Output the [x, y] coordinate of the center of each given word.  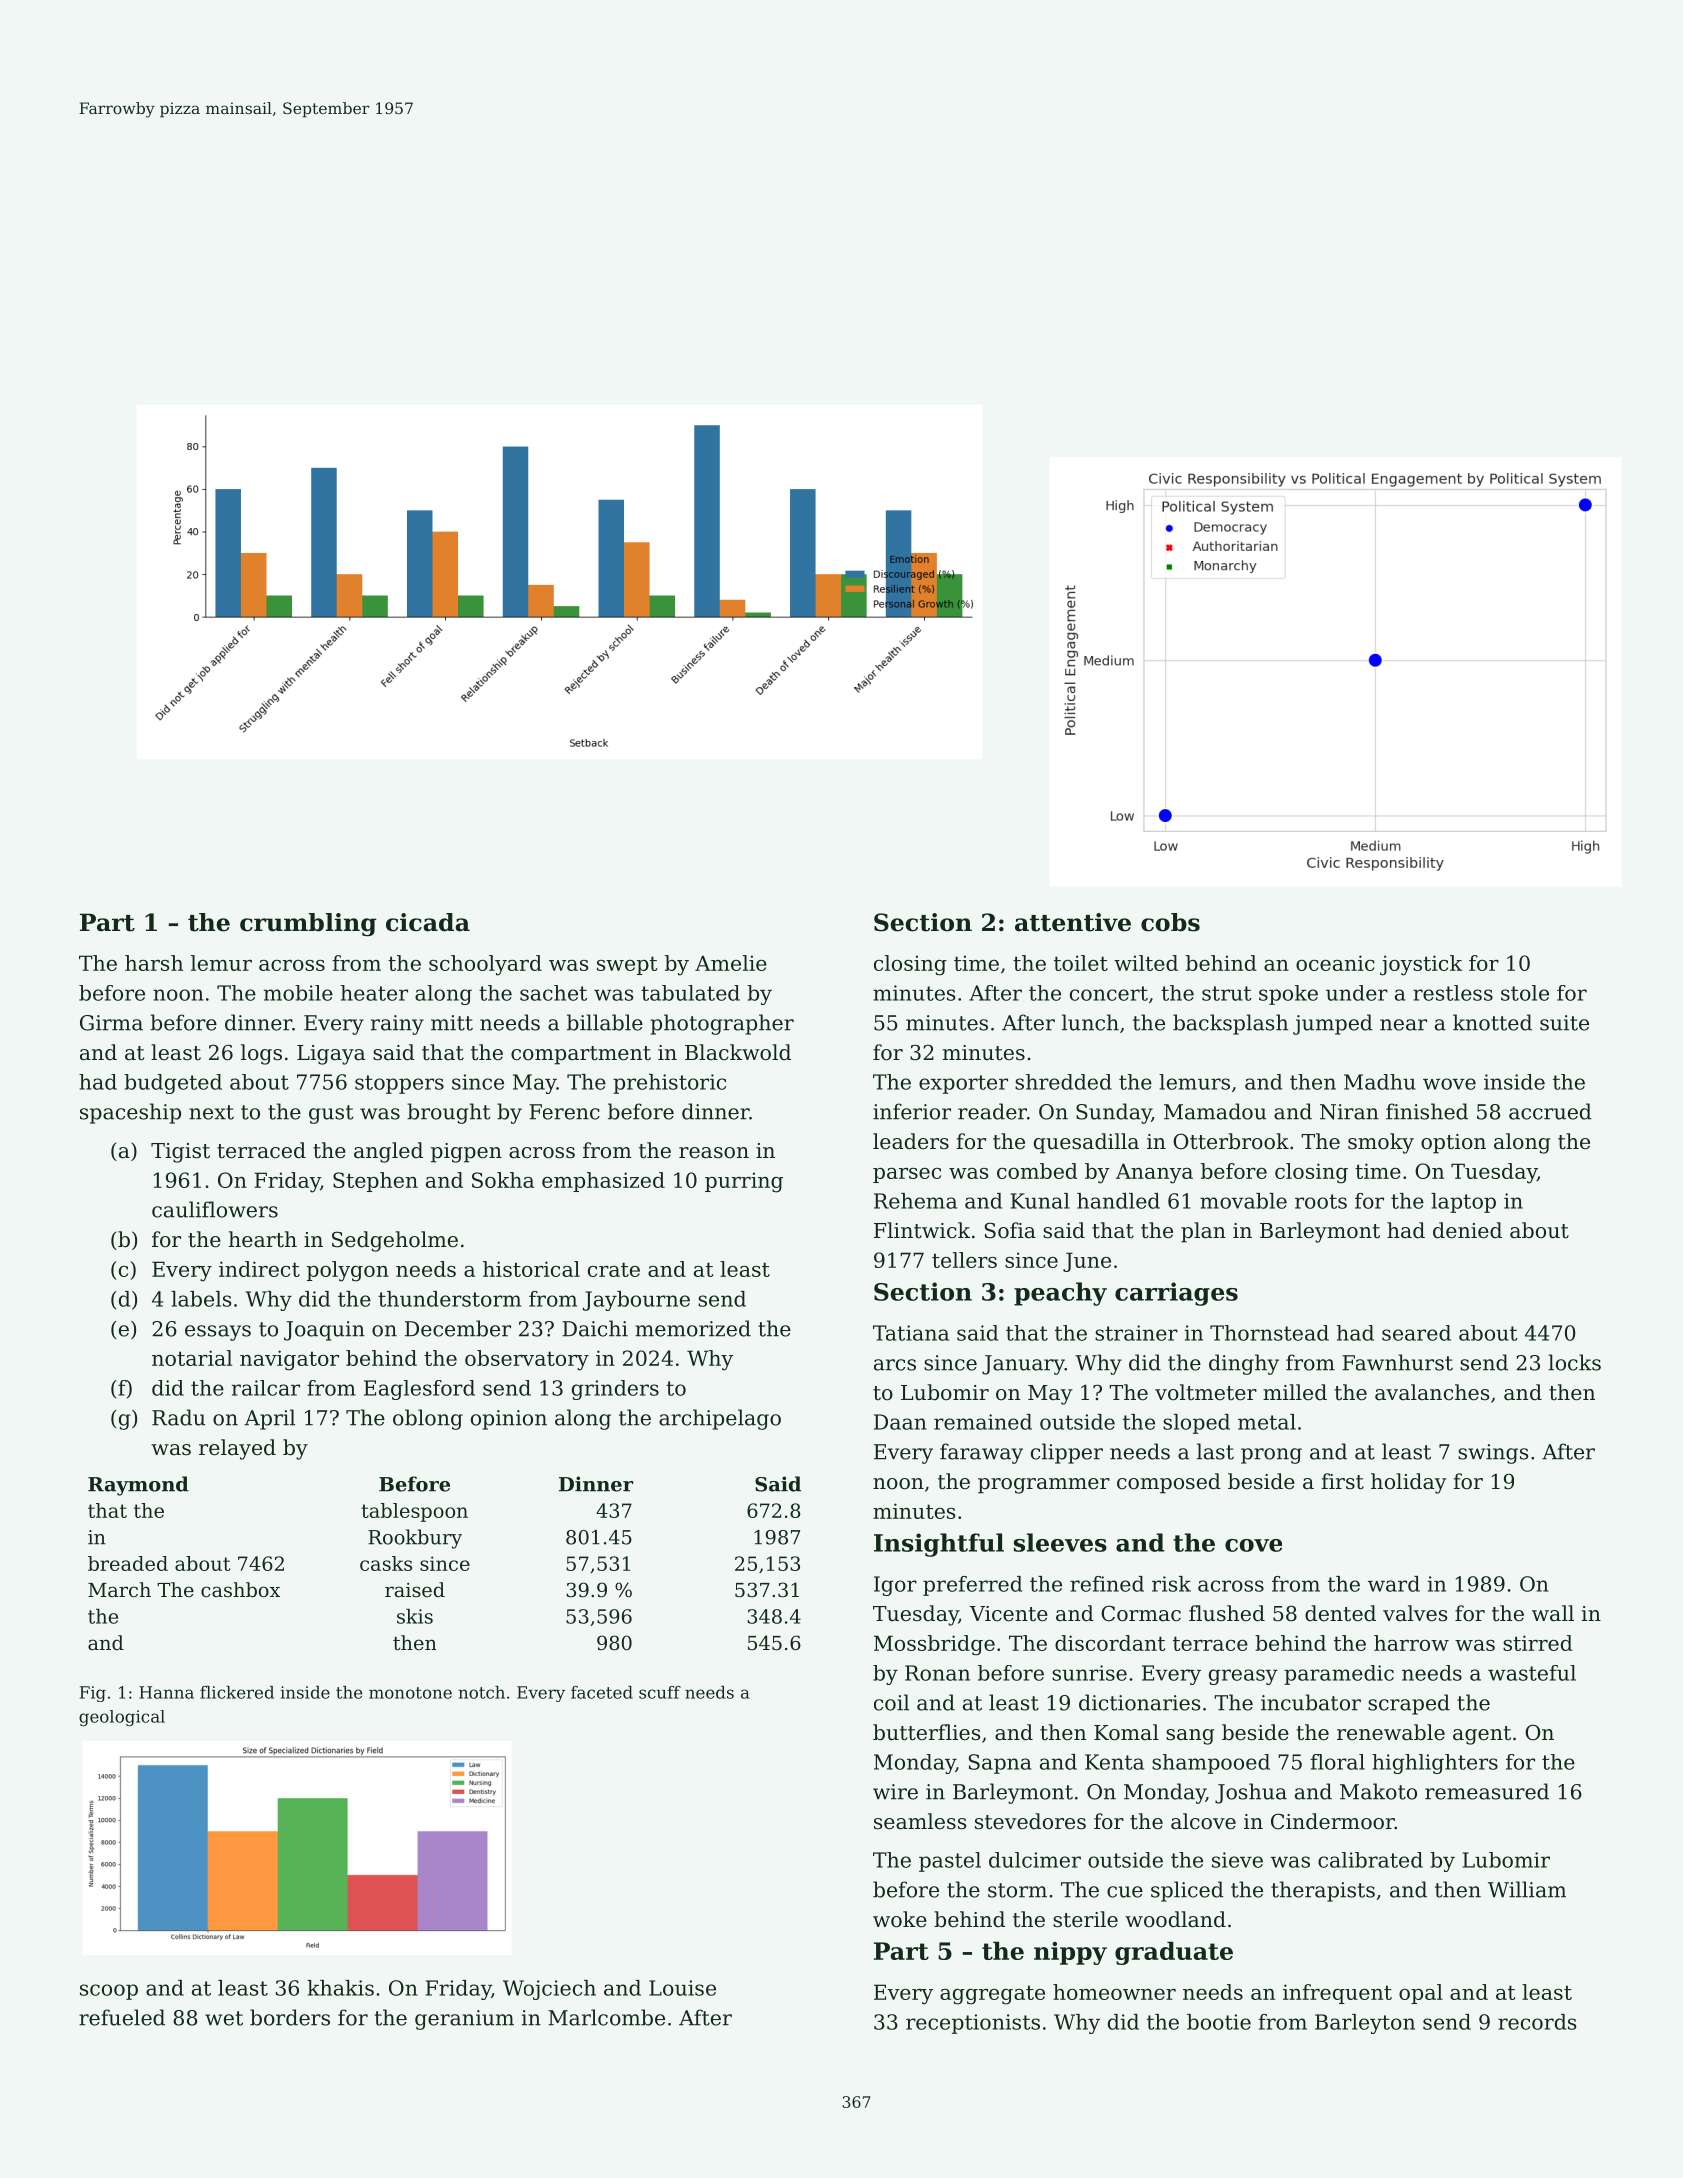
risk [1171, 1584]
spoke [1288, 995]
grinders [615, 1390]
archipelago [720, 1419]
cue [1125, 1892]
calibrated [1370, 1860]
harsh [154, 963]
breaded [128, 1563]
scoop [109, 1992]
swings [1493, 1454]
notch [481, 1692]
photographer [722, 1024]
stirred [1538, 1643]
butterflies [926, 1732]
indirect [259, 1269]
